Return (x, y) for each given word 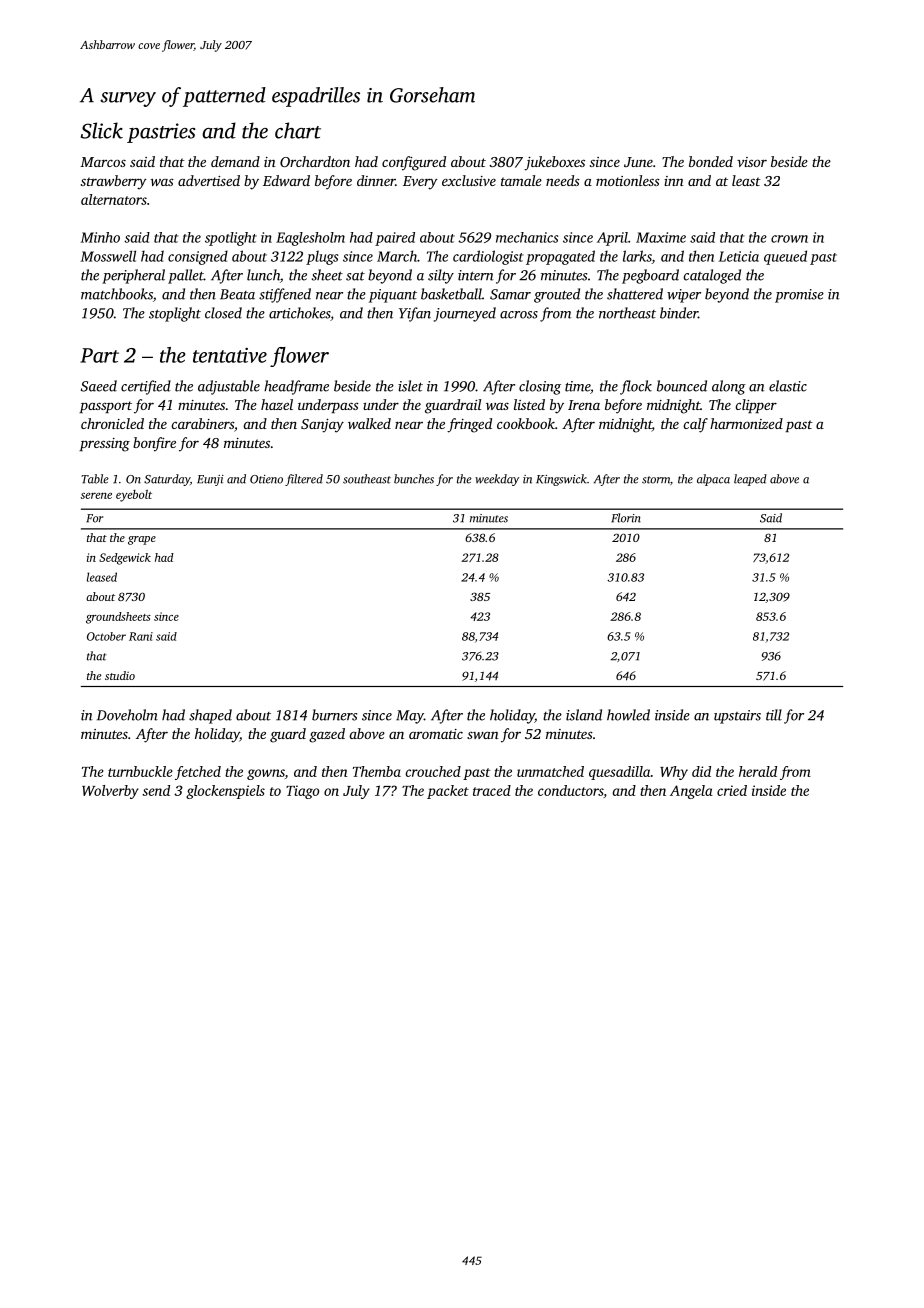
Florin (626, 518)
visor (752, 162)
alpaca (713, 480)
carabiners (202, 423)
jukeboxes (554, 163)
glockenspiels (225, 792)
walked (369, 423)
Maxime (661, 237)
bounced (682, 386)
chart (298, 130)
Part (99, 355)
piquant (393, 296)
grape (142, 540)
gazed (327, 735)
